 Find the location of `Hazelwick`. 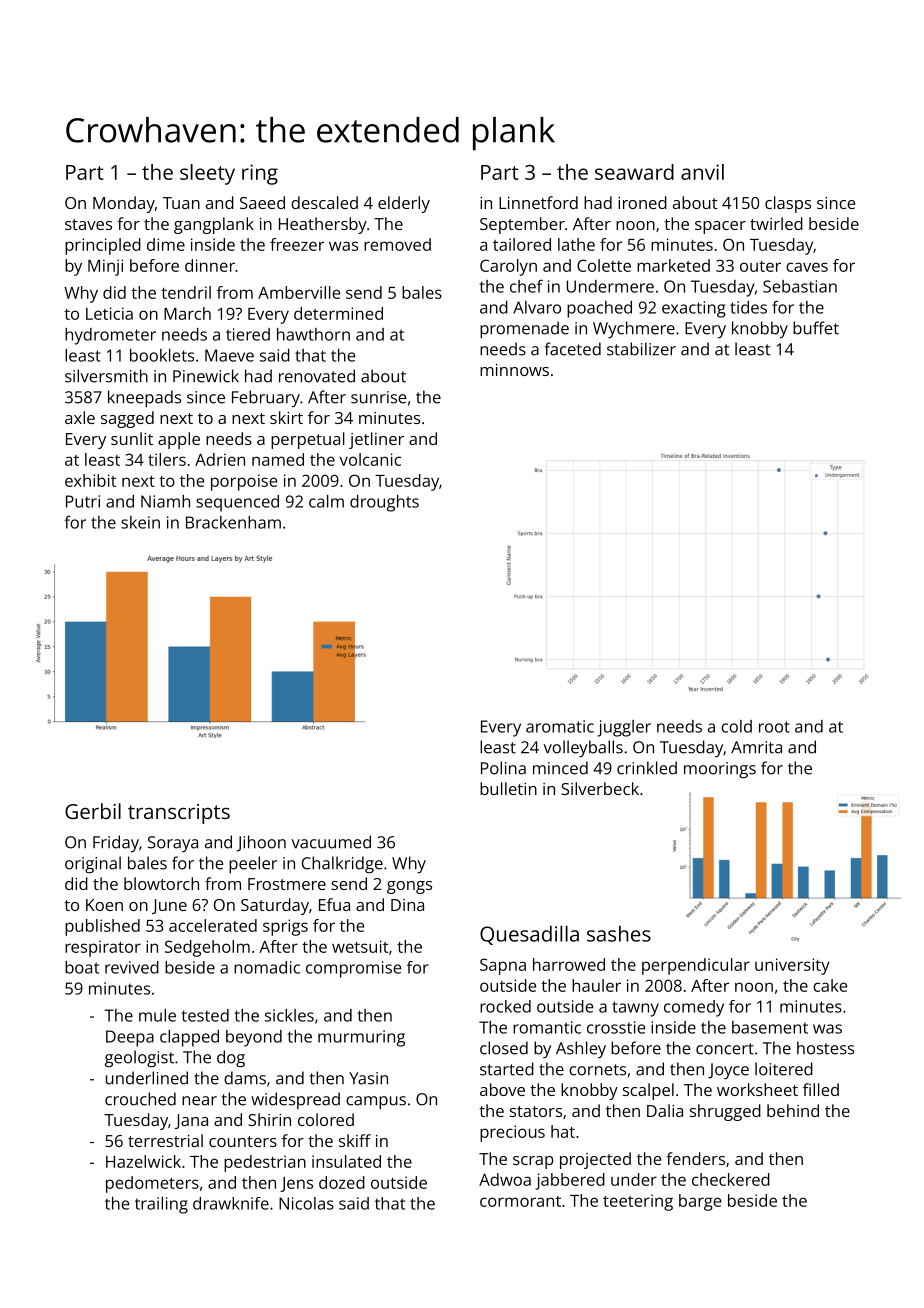

Hazelwick is located at coordinates (143, 1161).
